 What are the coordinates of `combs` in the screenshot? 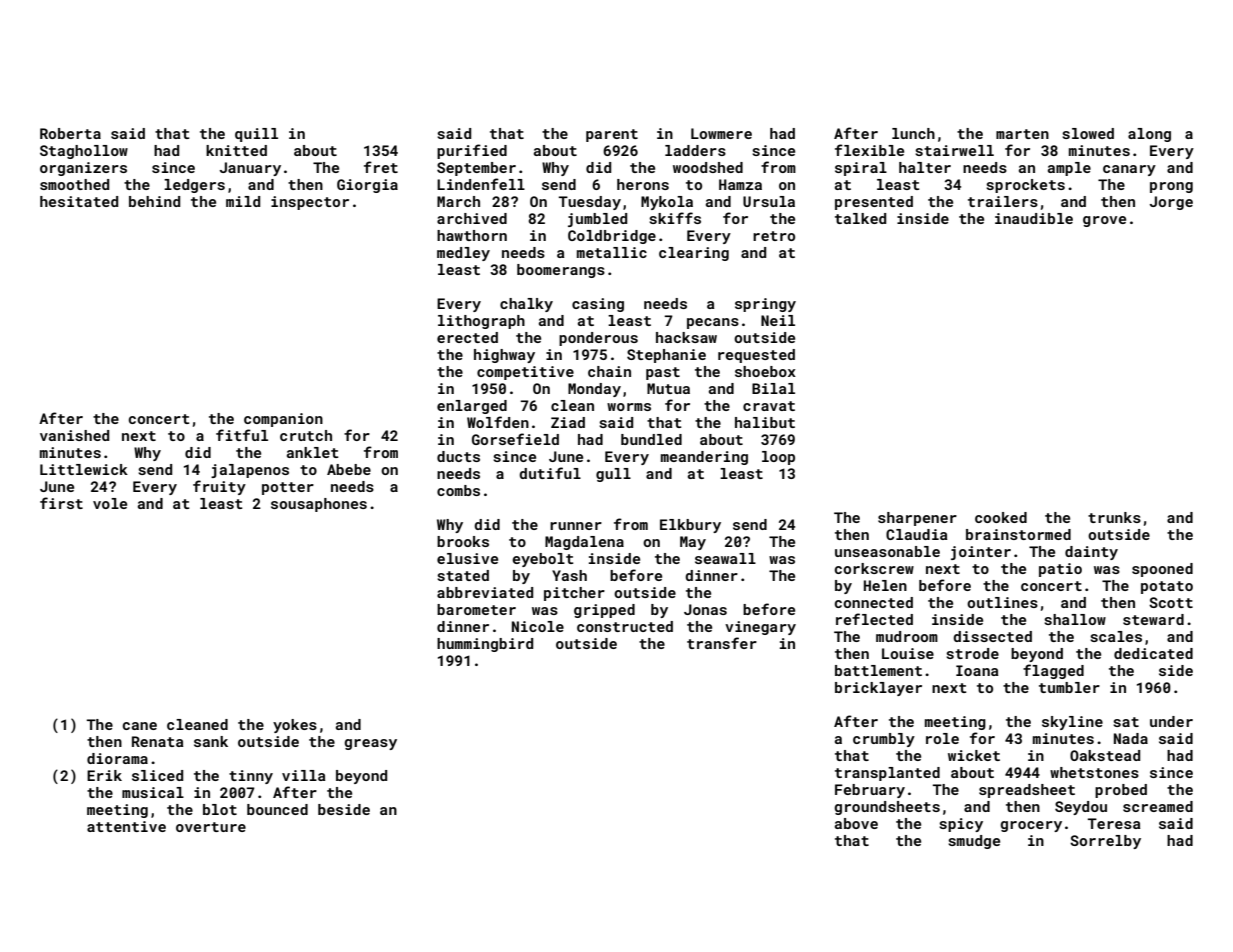 It's located at (458, 490).
